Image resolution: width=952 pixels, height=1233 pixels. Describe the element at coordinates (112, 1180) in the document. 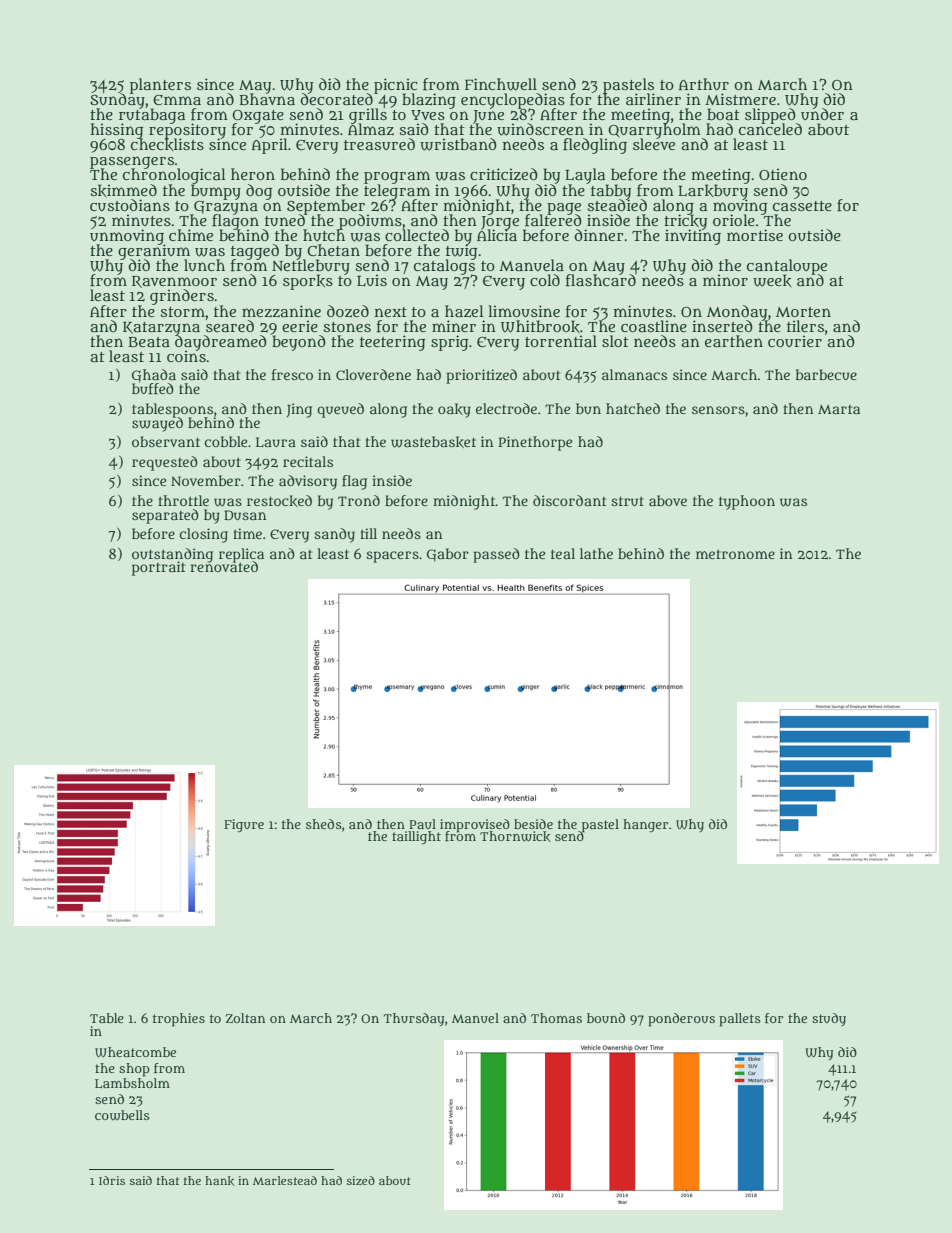

I see `Idris` at that location.
